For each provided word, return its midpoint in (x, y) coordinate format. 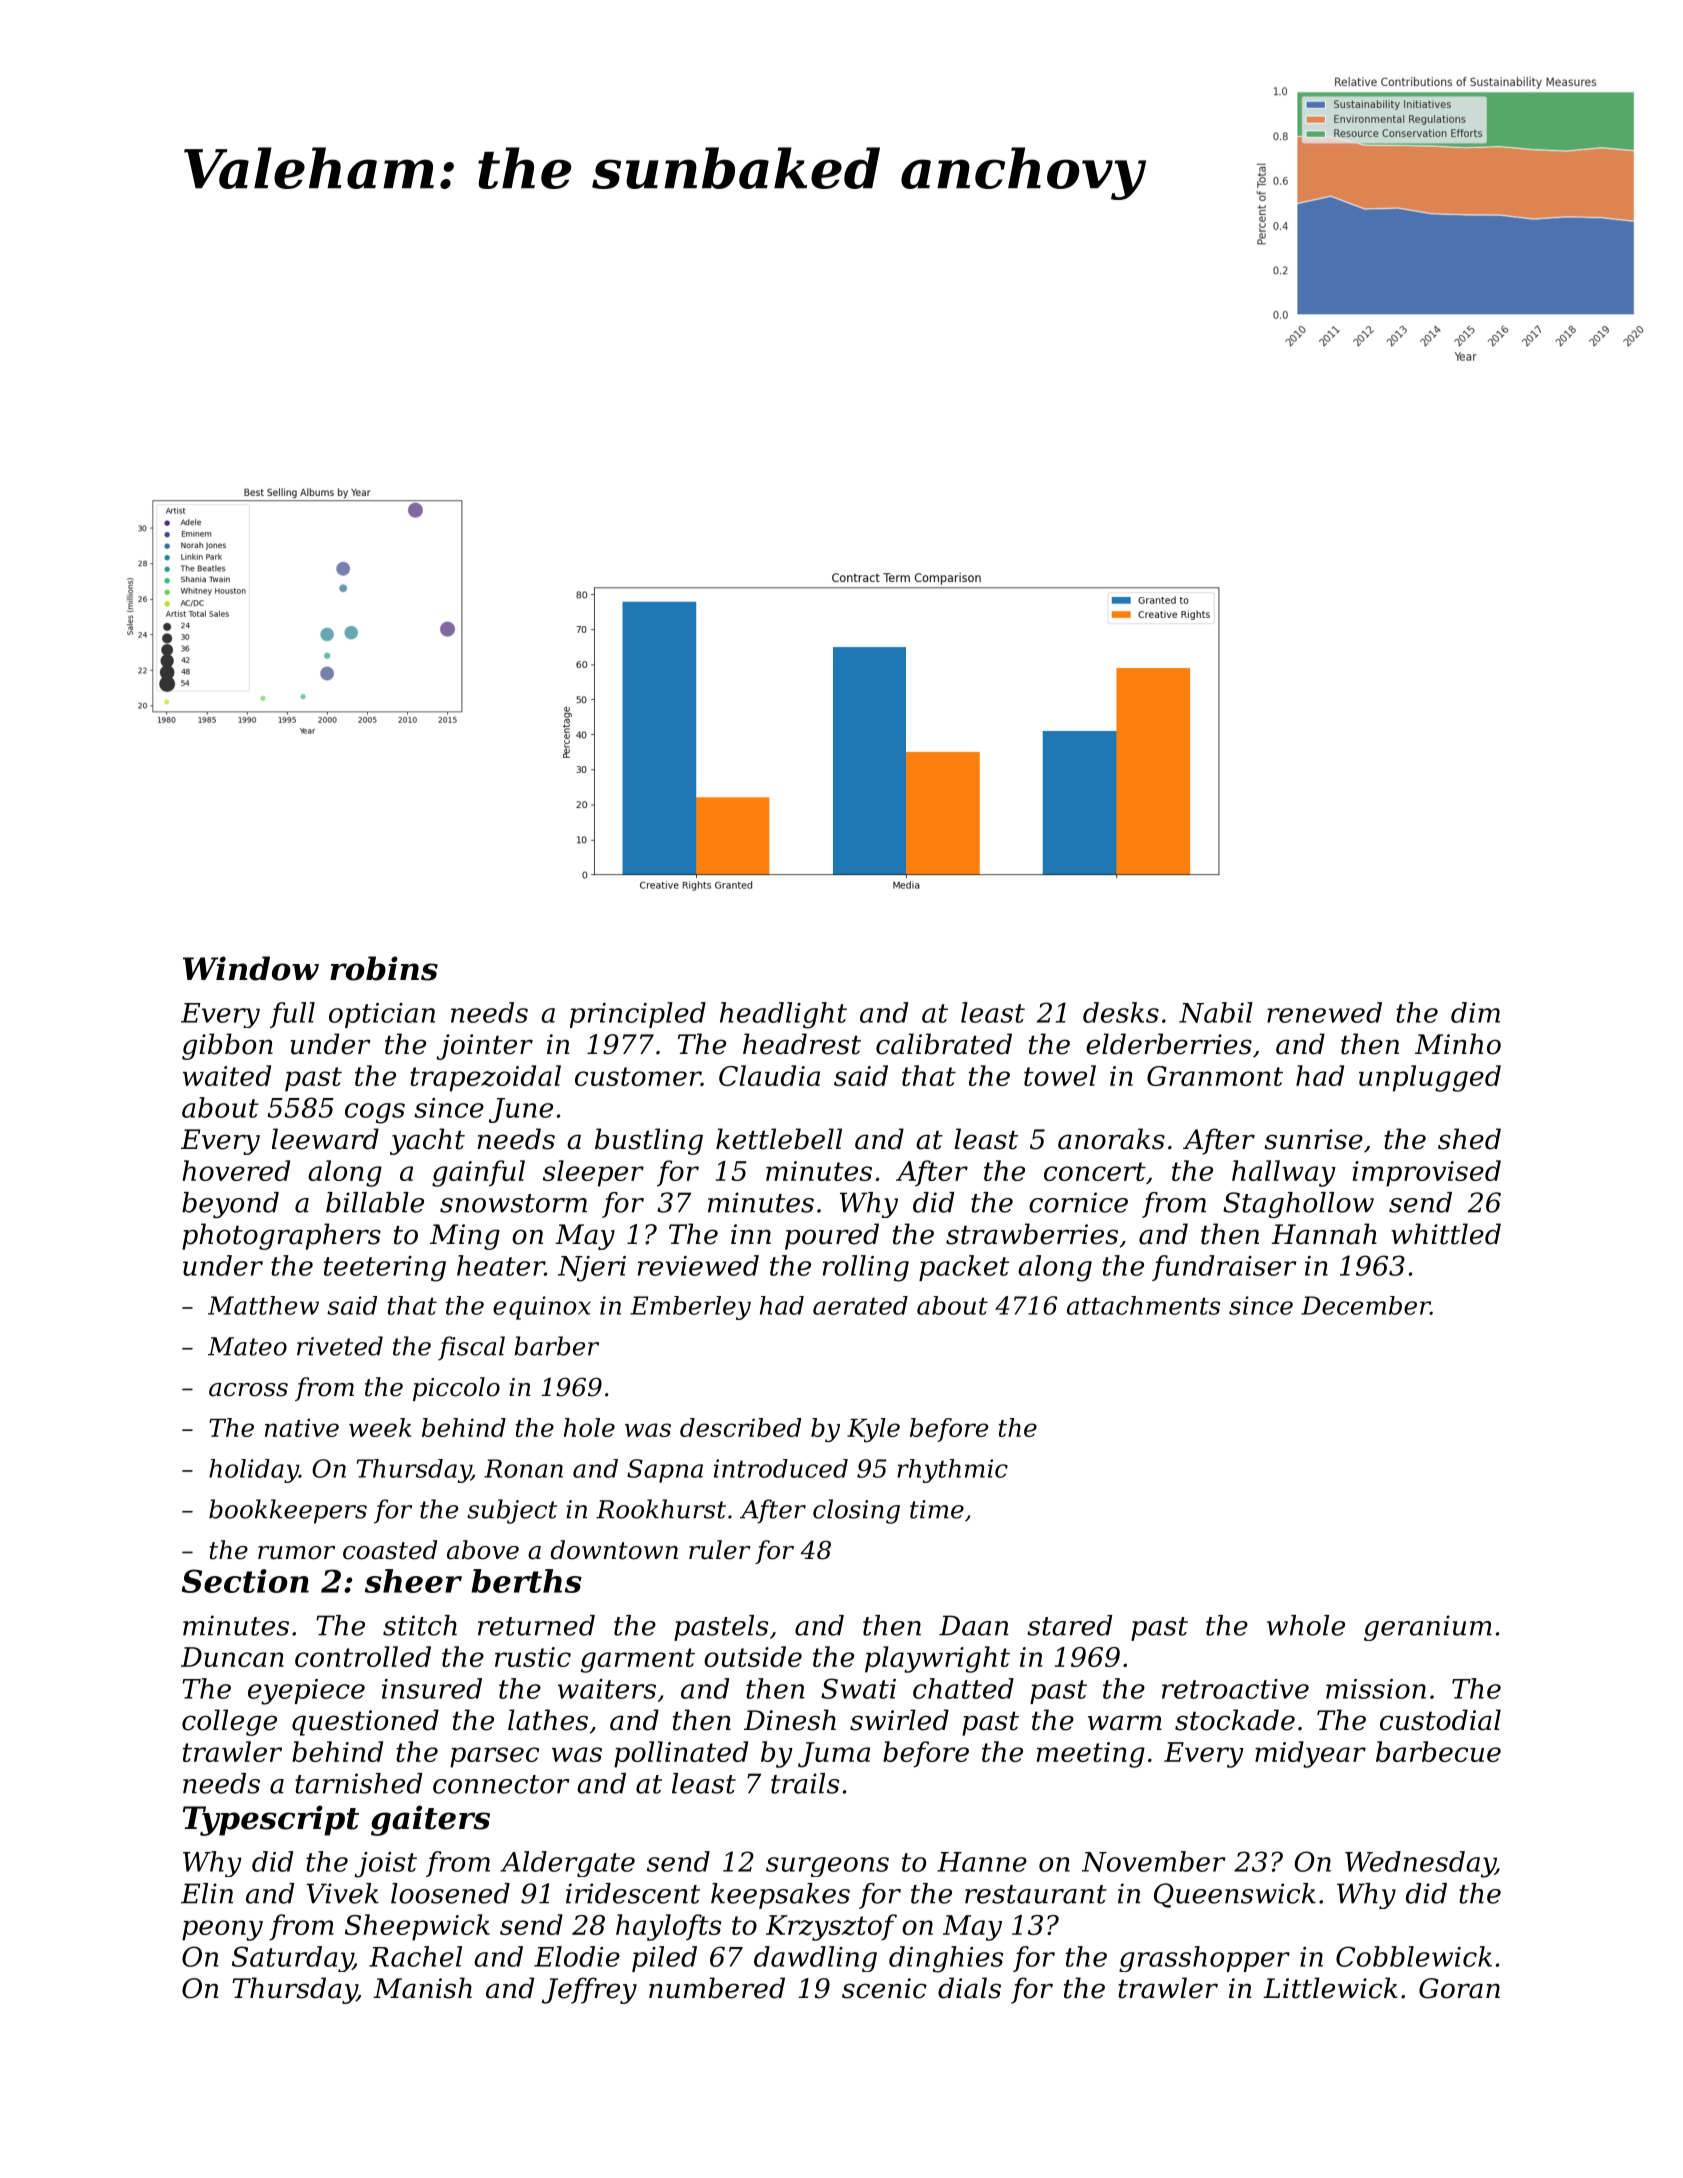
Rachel (415, 1956)
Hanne (982, 1862)
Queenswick (1235, 1895)
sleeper (593, 1173)
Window (251, 968)
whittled (1446, 1234)
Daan (974, 1625)
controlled (363, 1656)
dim (1475, 1012)
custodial (1440, 1720)
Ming (465, 1237)
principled (638, 1015)
